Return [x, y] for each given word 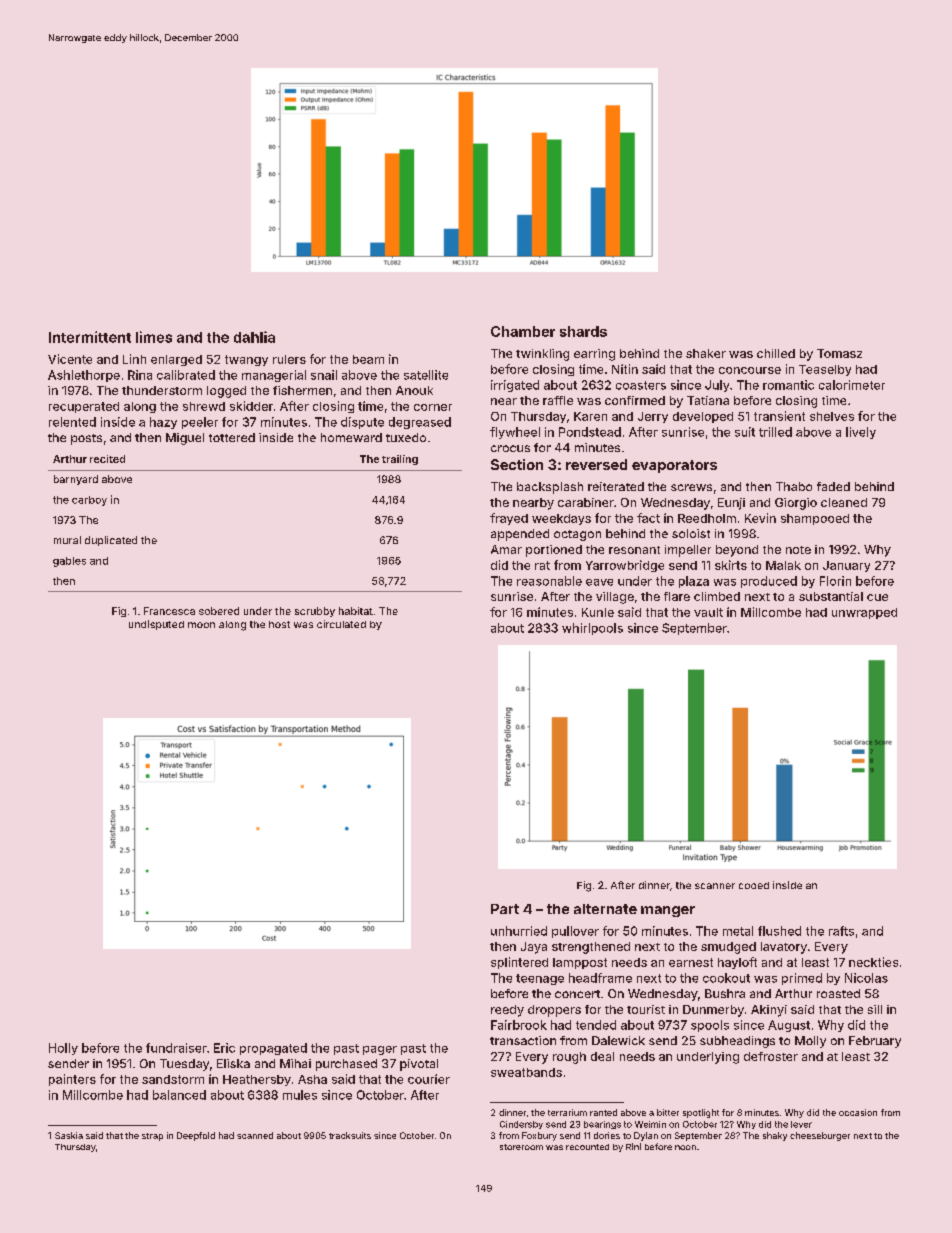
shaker [706, 353]
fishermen [302, 390]
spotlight [701, 1113]
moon [201, 625]
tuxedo [406, 437]
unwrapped [864, 613]
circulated [341, 624]
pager [380, 1050]
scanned [255, 1135]
